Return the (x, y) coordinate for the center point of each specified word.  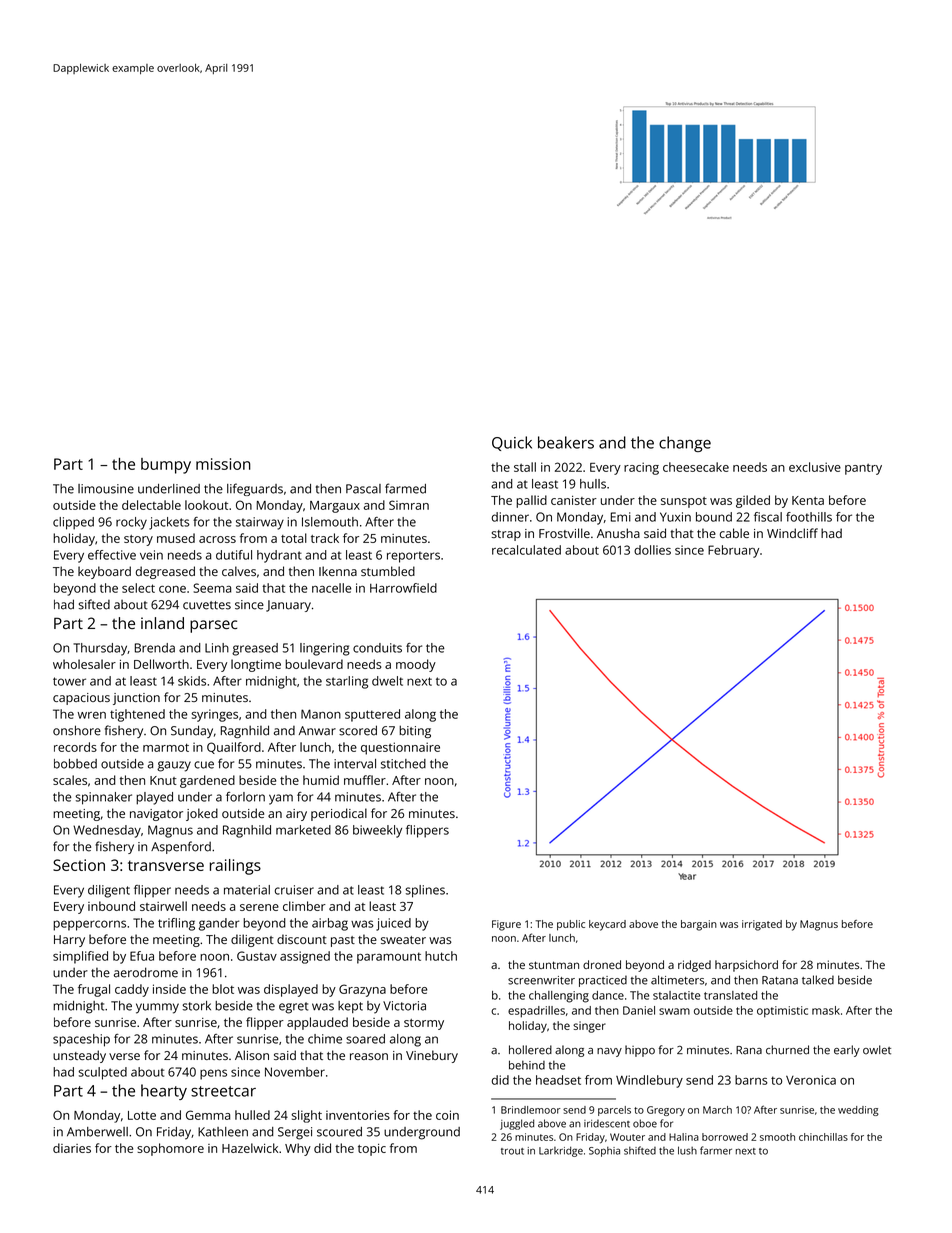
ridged (694, 966)
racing (641, 468)
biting (415, 731)
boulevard (314, 664)
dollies (652, 550)
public (571, 925)
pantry (863, 469)
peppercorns (89, 925)
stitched (403, 764)
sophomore (170, 1149)
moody (416, 665)
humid (321, 780)
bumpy (166, 466)
